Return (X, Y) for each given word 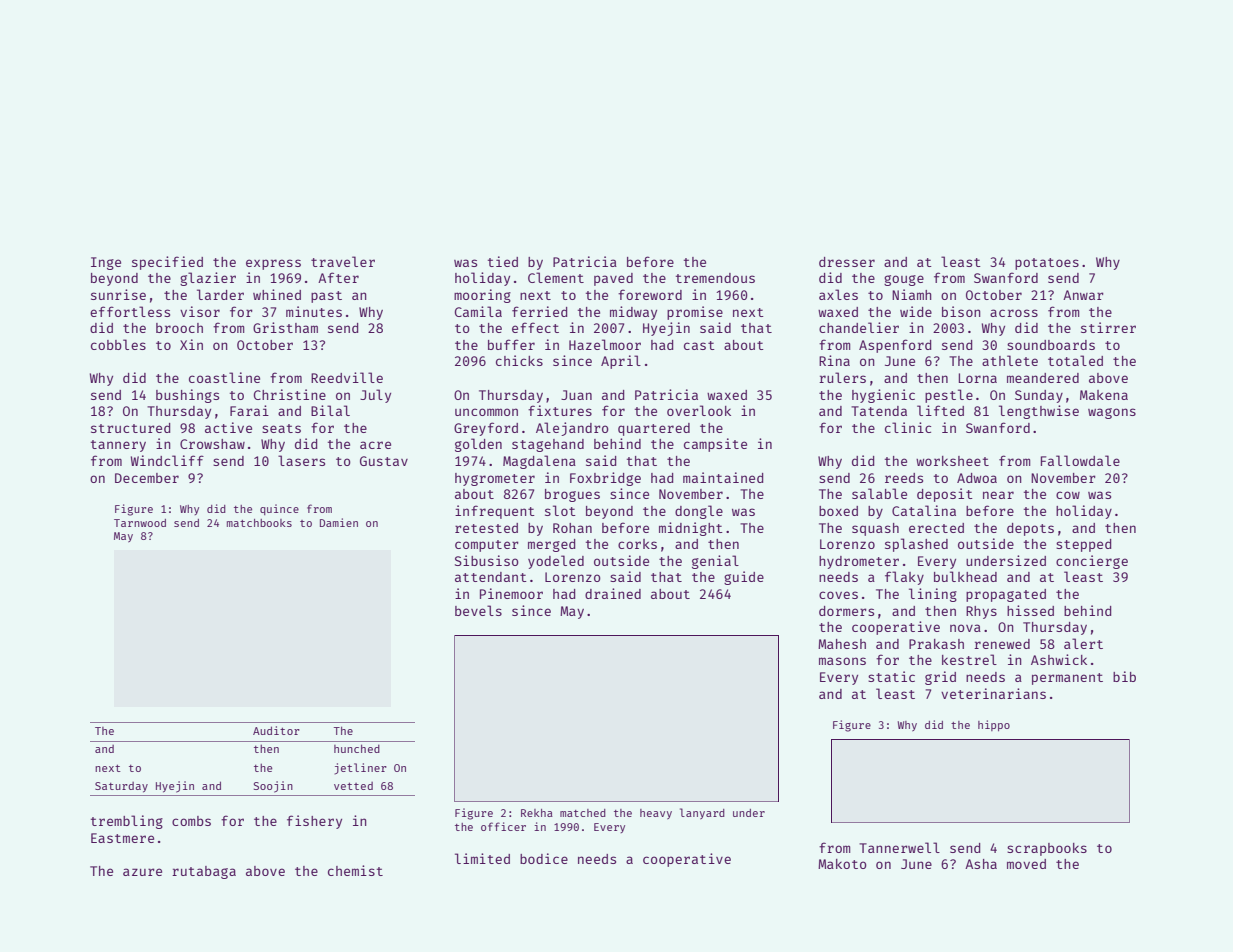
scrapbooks (1047, 849)
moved (1026, 864)
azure (142, 872)
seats (281, 428)
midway (633, 313)
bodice (544, 858)
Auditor (276, 730)
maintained (723, 477)
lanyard (702, 813)
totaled (1075, 360)
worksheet (952, 461)
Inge (106, 263)
